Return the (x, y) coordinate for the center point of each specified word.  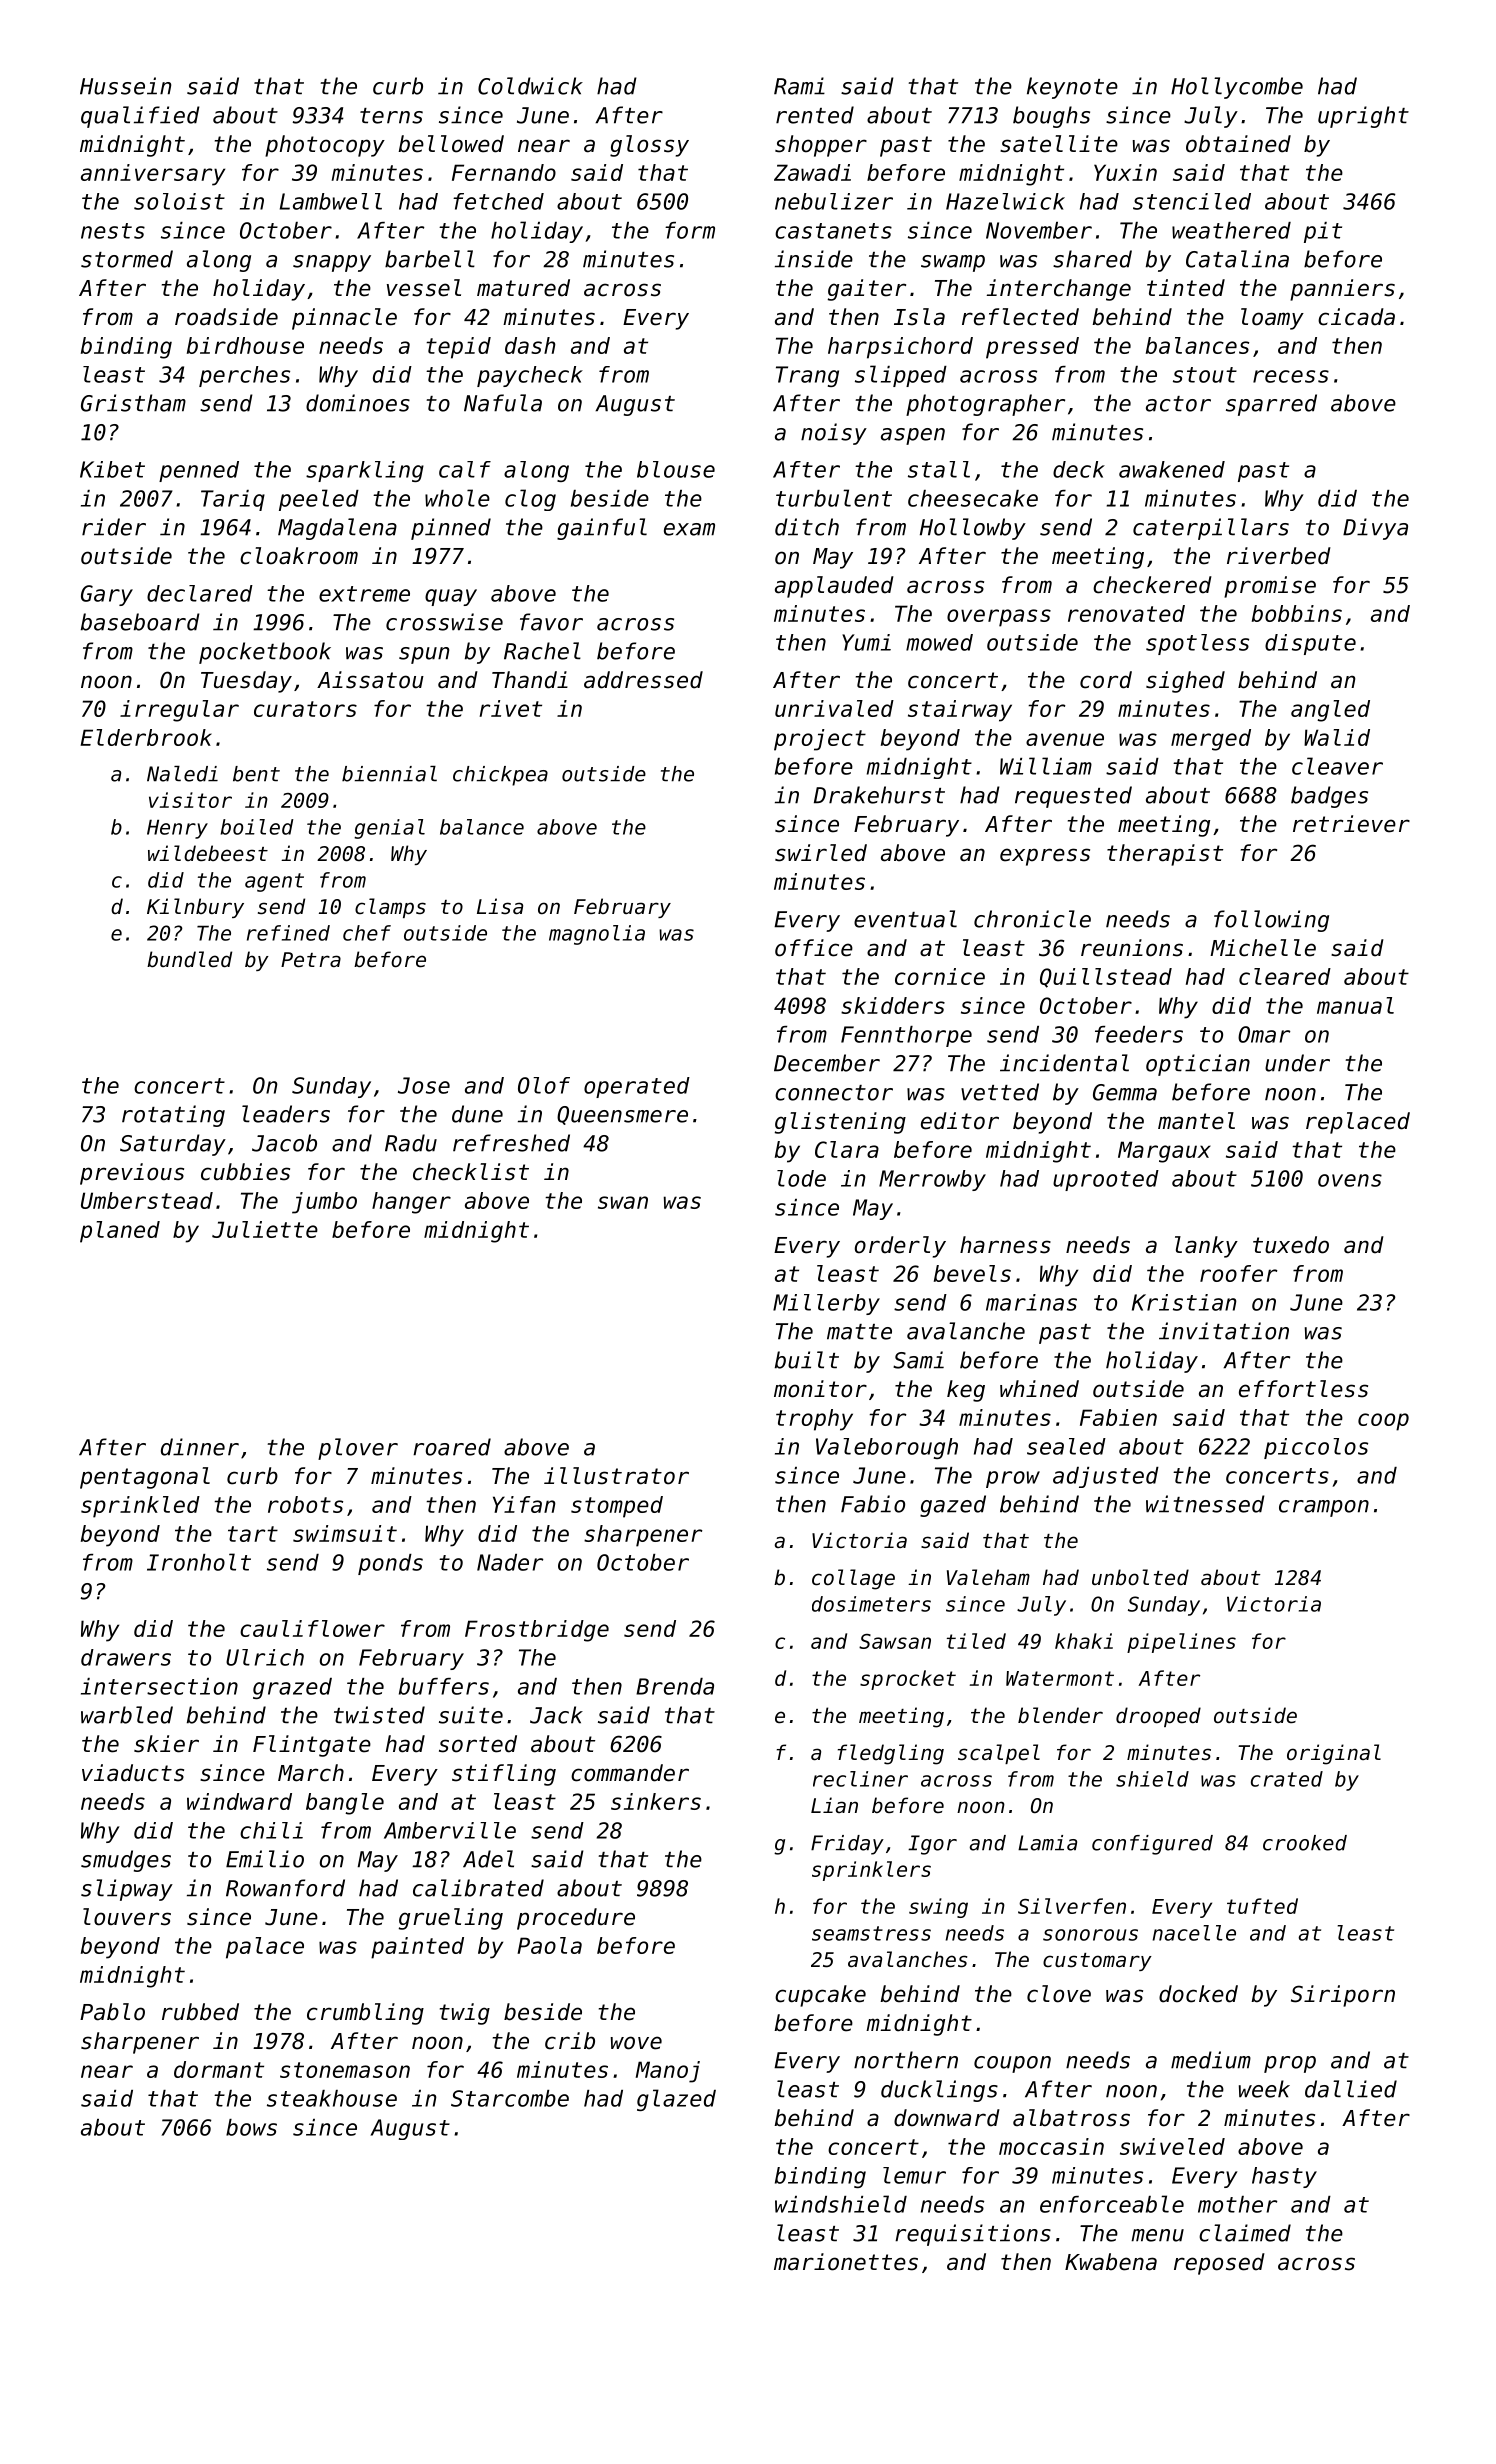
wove (636, 2043)
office (814, 948)
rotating (173, 1116)
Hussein (125, 86)
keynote (1072, 88)
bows (251, 2127)
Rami (799, 86)
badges (1329, 797)
